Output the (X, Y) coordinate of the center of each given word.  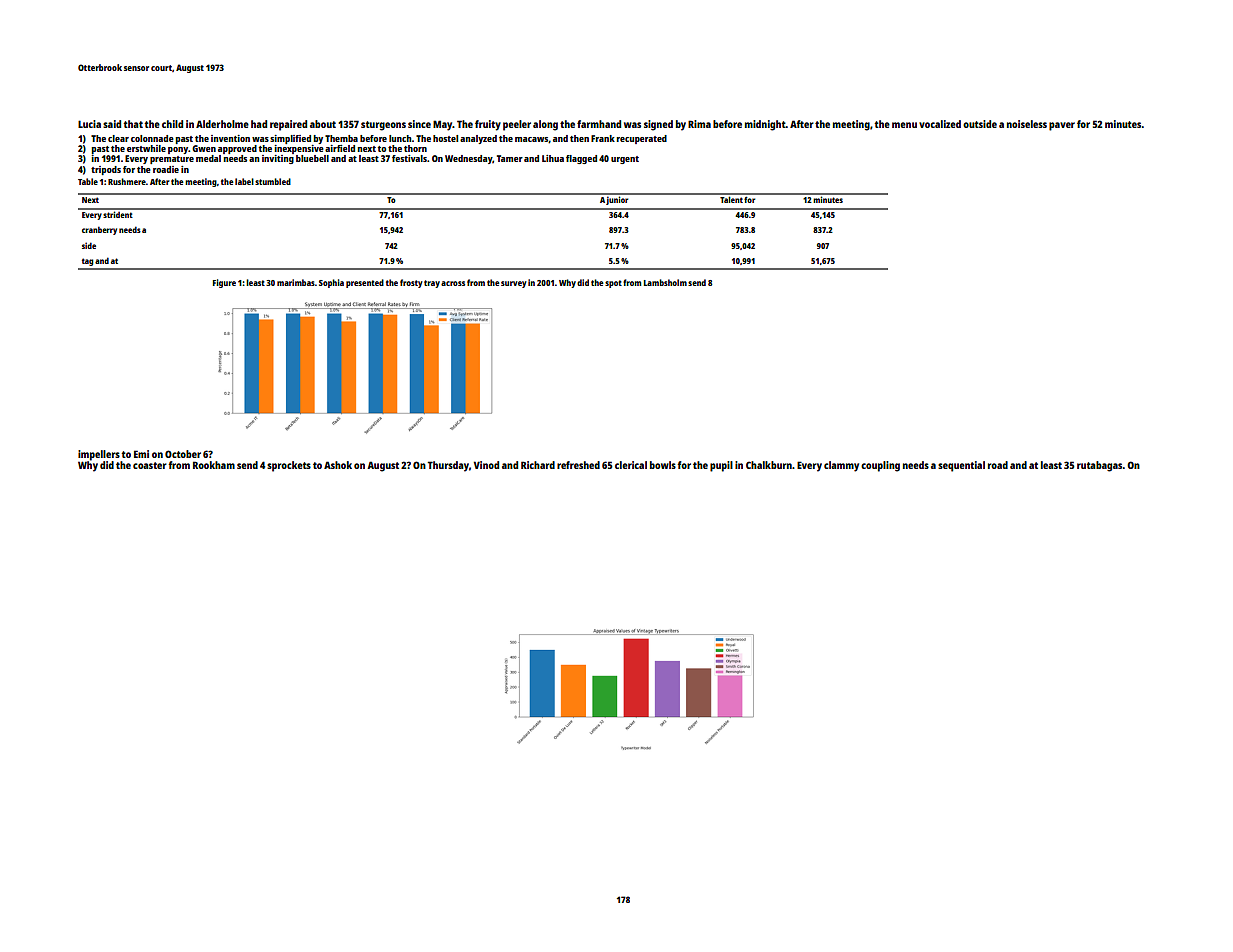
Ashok (338, 465)
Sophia (331, 283)
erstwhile (146, 148)
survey (514, 284)
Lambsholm (665, 282)
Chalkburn (769, 465)
